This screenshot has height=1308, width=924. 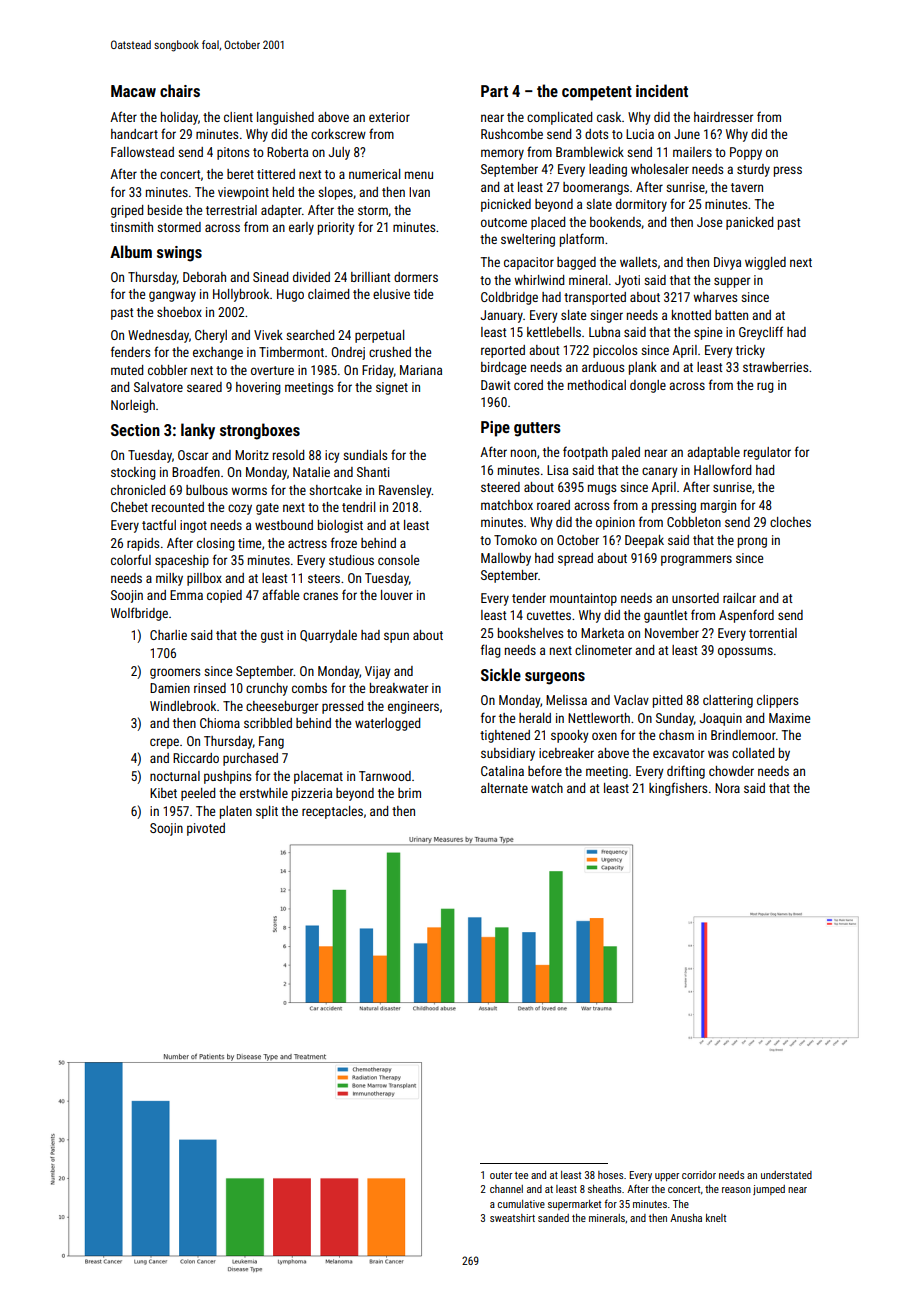 What do you see at coordinates (626, 453) in the screenshot?
I see `paled` at bounding box center [626, 453].
